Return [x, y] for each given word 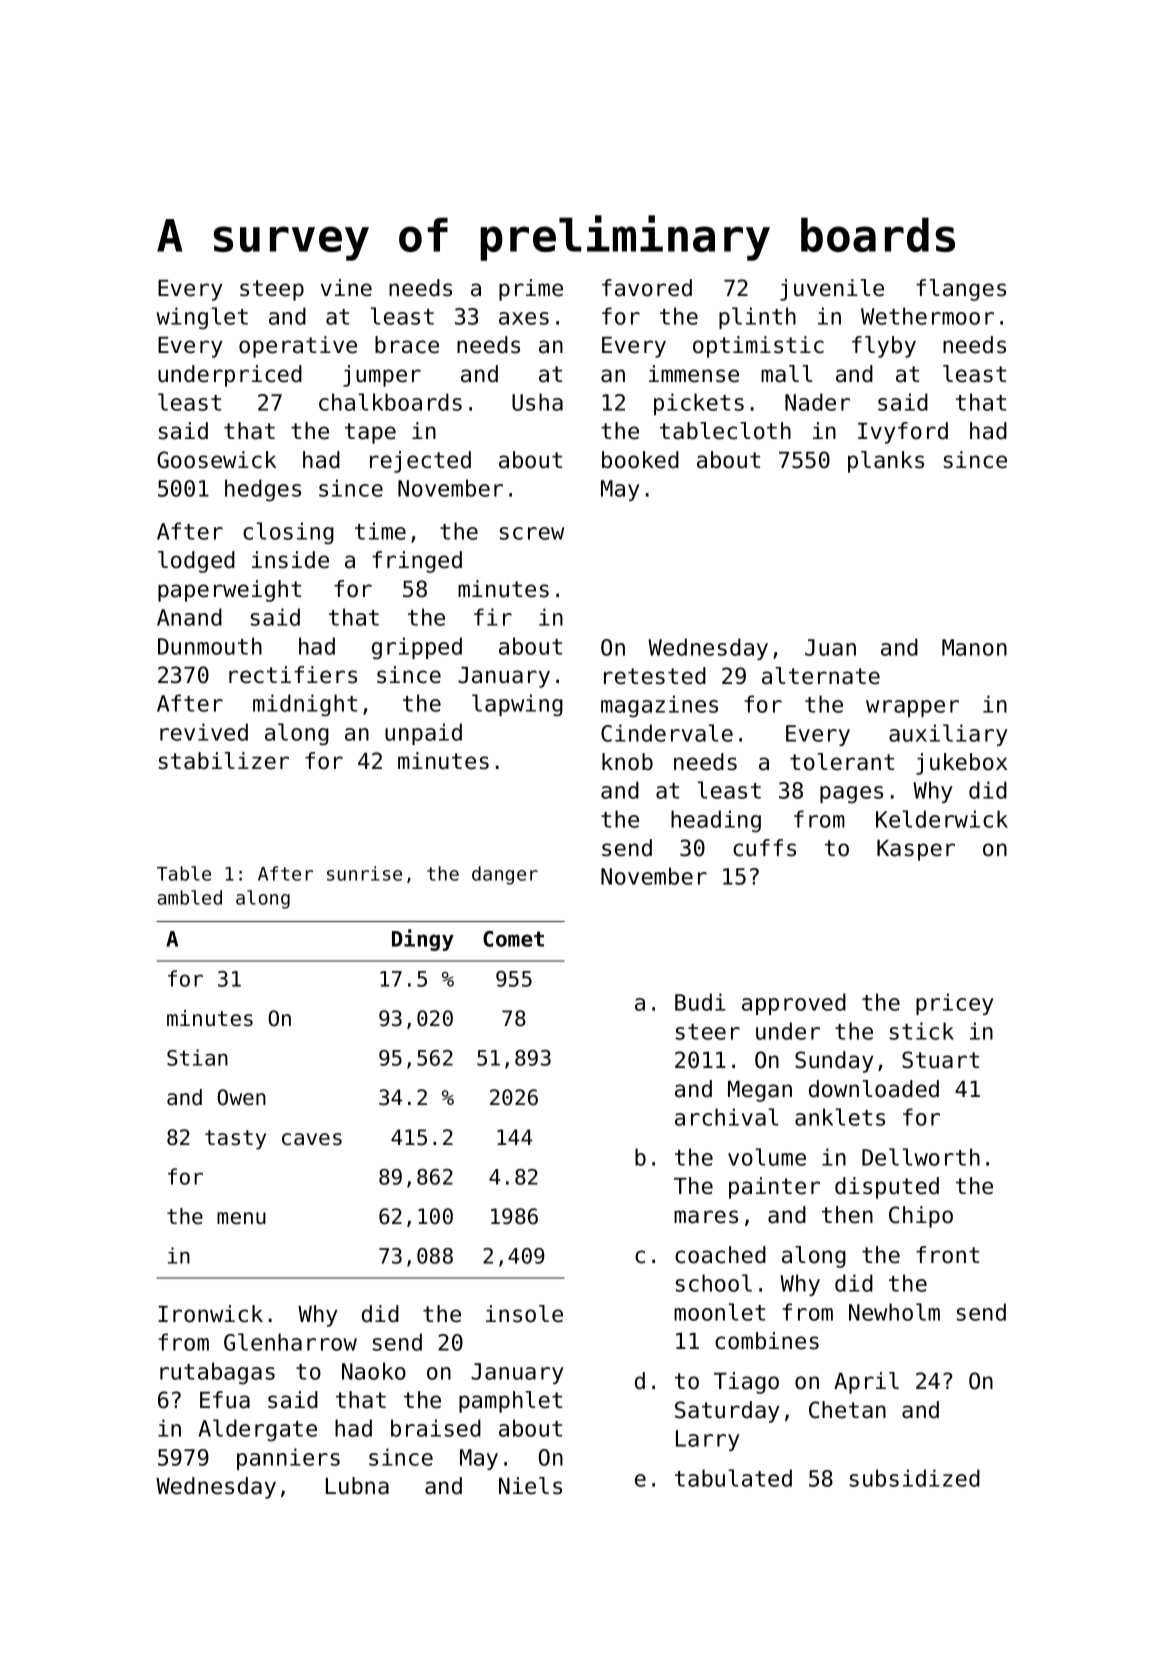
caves [312, 1139]
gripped [417, 648]
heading [716, 821]
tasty [235, 1140]
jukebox [961, 764]
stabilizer [224, 761]
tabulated [733, 1478]
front [947, 1255]
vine [346, 288]
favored [647, 288]
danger [505, 875]
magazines [659, 706]
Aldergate [257, 1430]
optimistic [758, 347]
